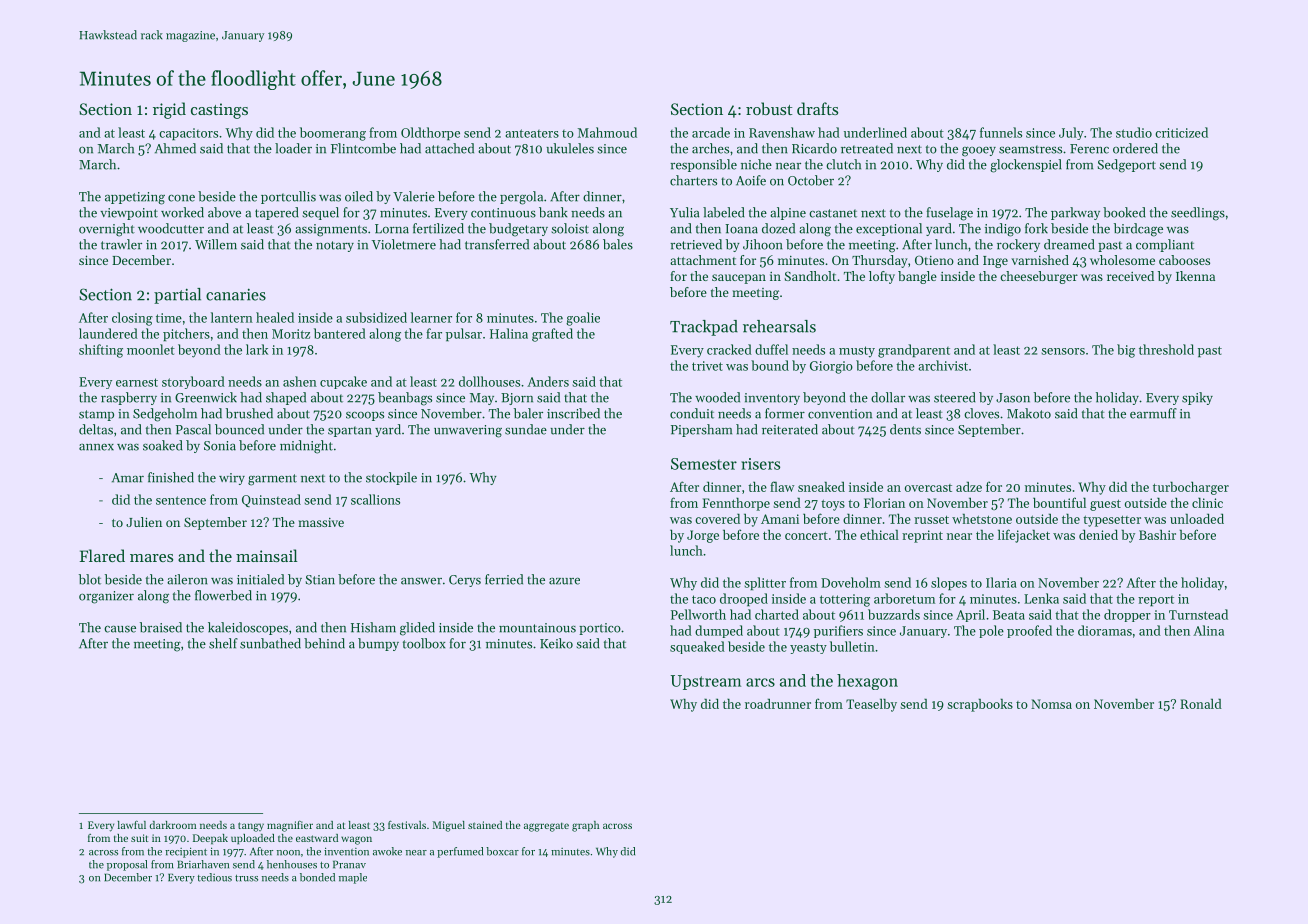 This screenshot has height=924, width=1308. What do you see at coordinates (777, 614) in the screenshot?
I see `charted` at bounding box center [777, 614].
